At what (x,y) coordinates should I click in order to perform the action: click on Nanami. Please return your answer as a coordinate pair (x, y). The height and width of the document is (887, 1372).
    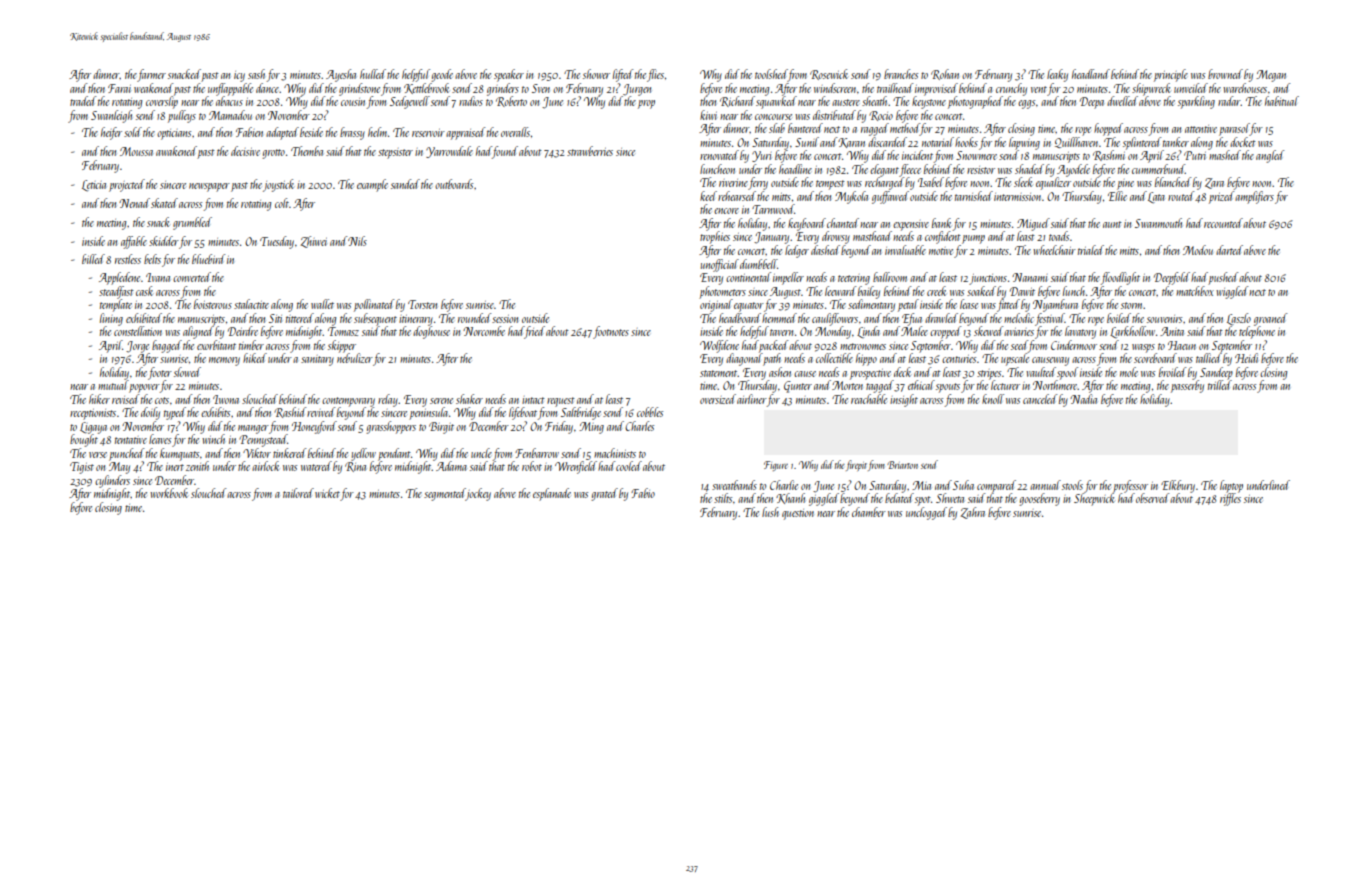
    Looking at the image, I should click on (1029, 277).
